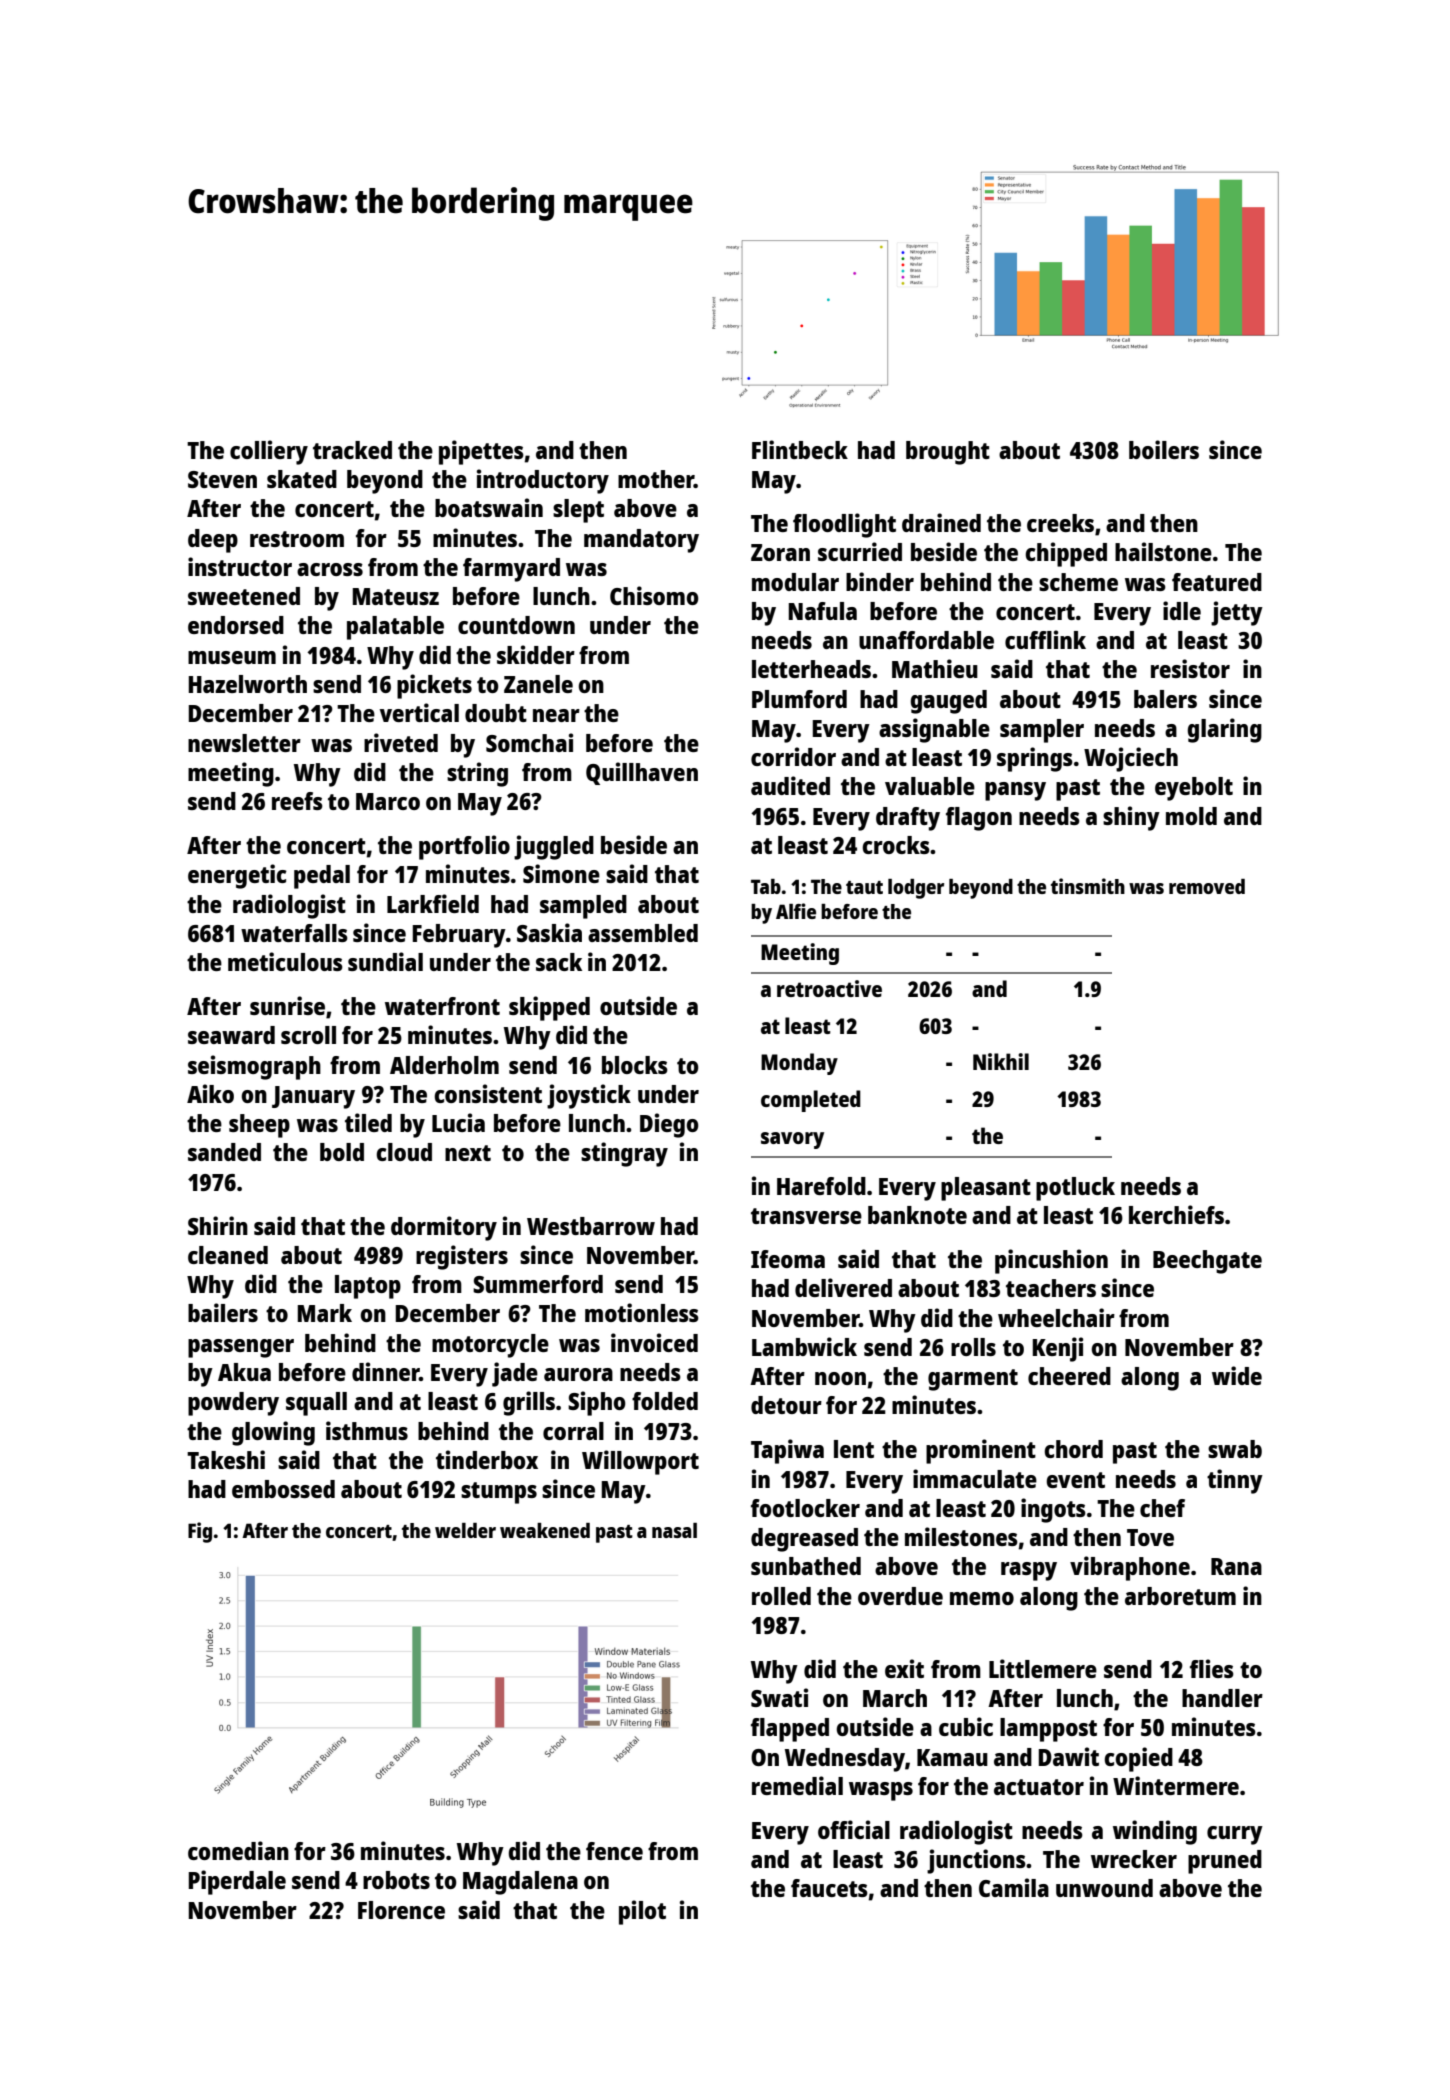 The image size is (1450, 2100). Describe the element at coordinates (591, 1226) in the screenshot. I see `Westbarrow` at that location.
